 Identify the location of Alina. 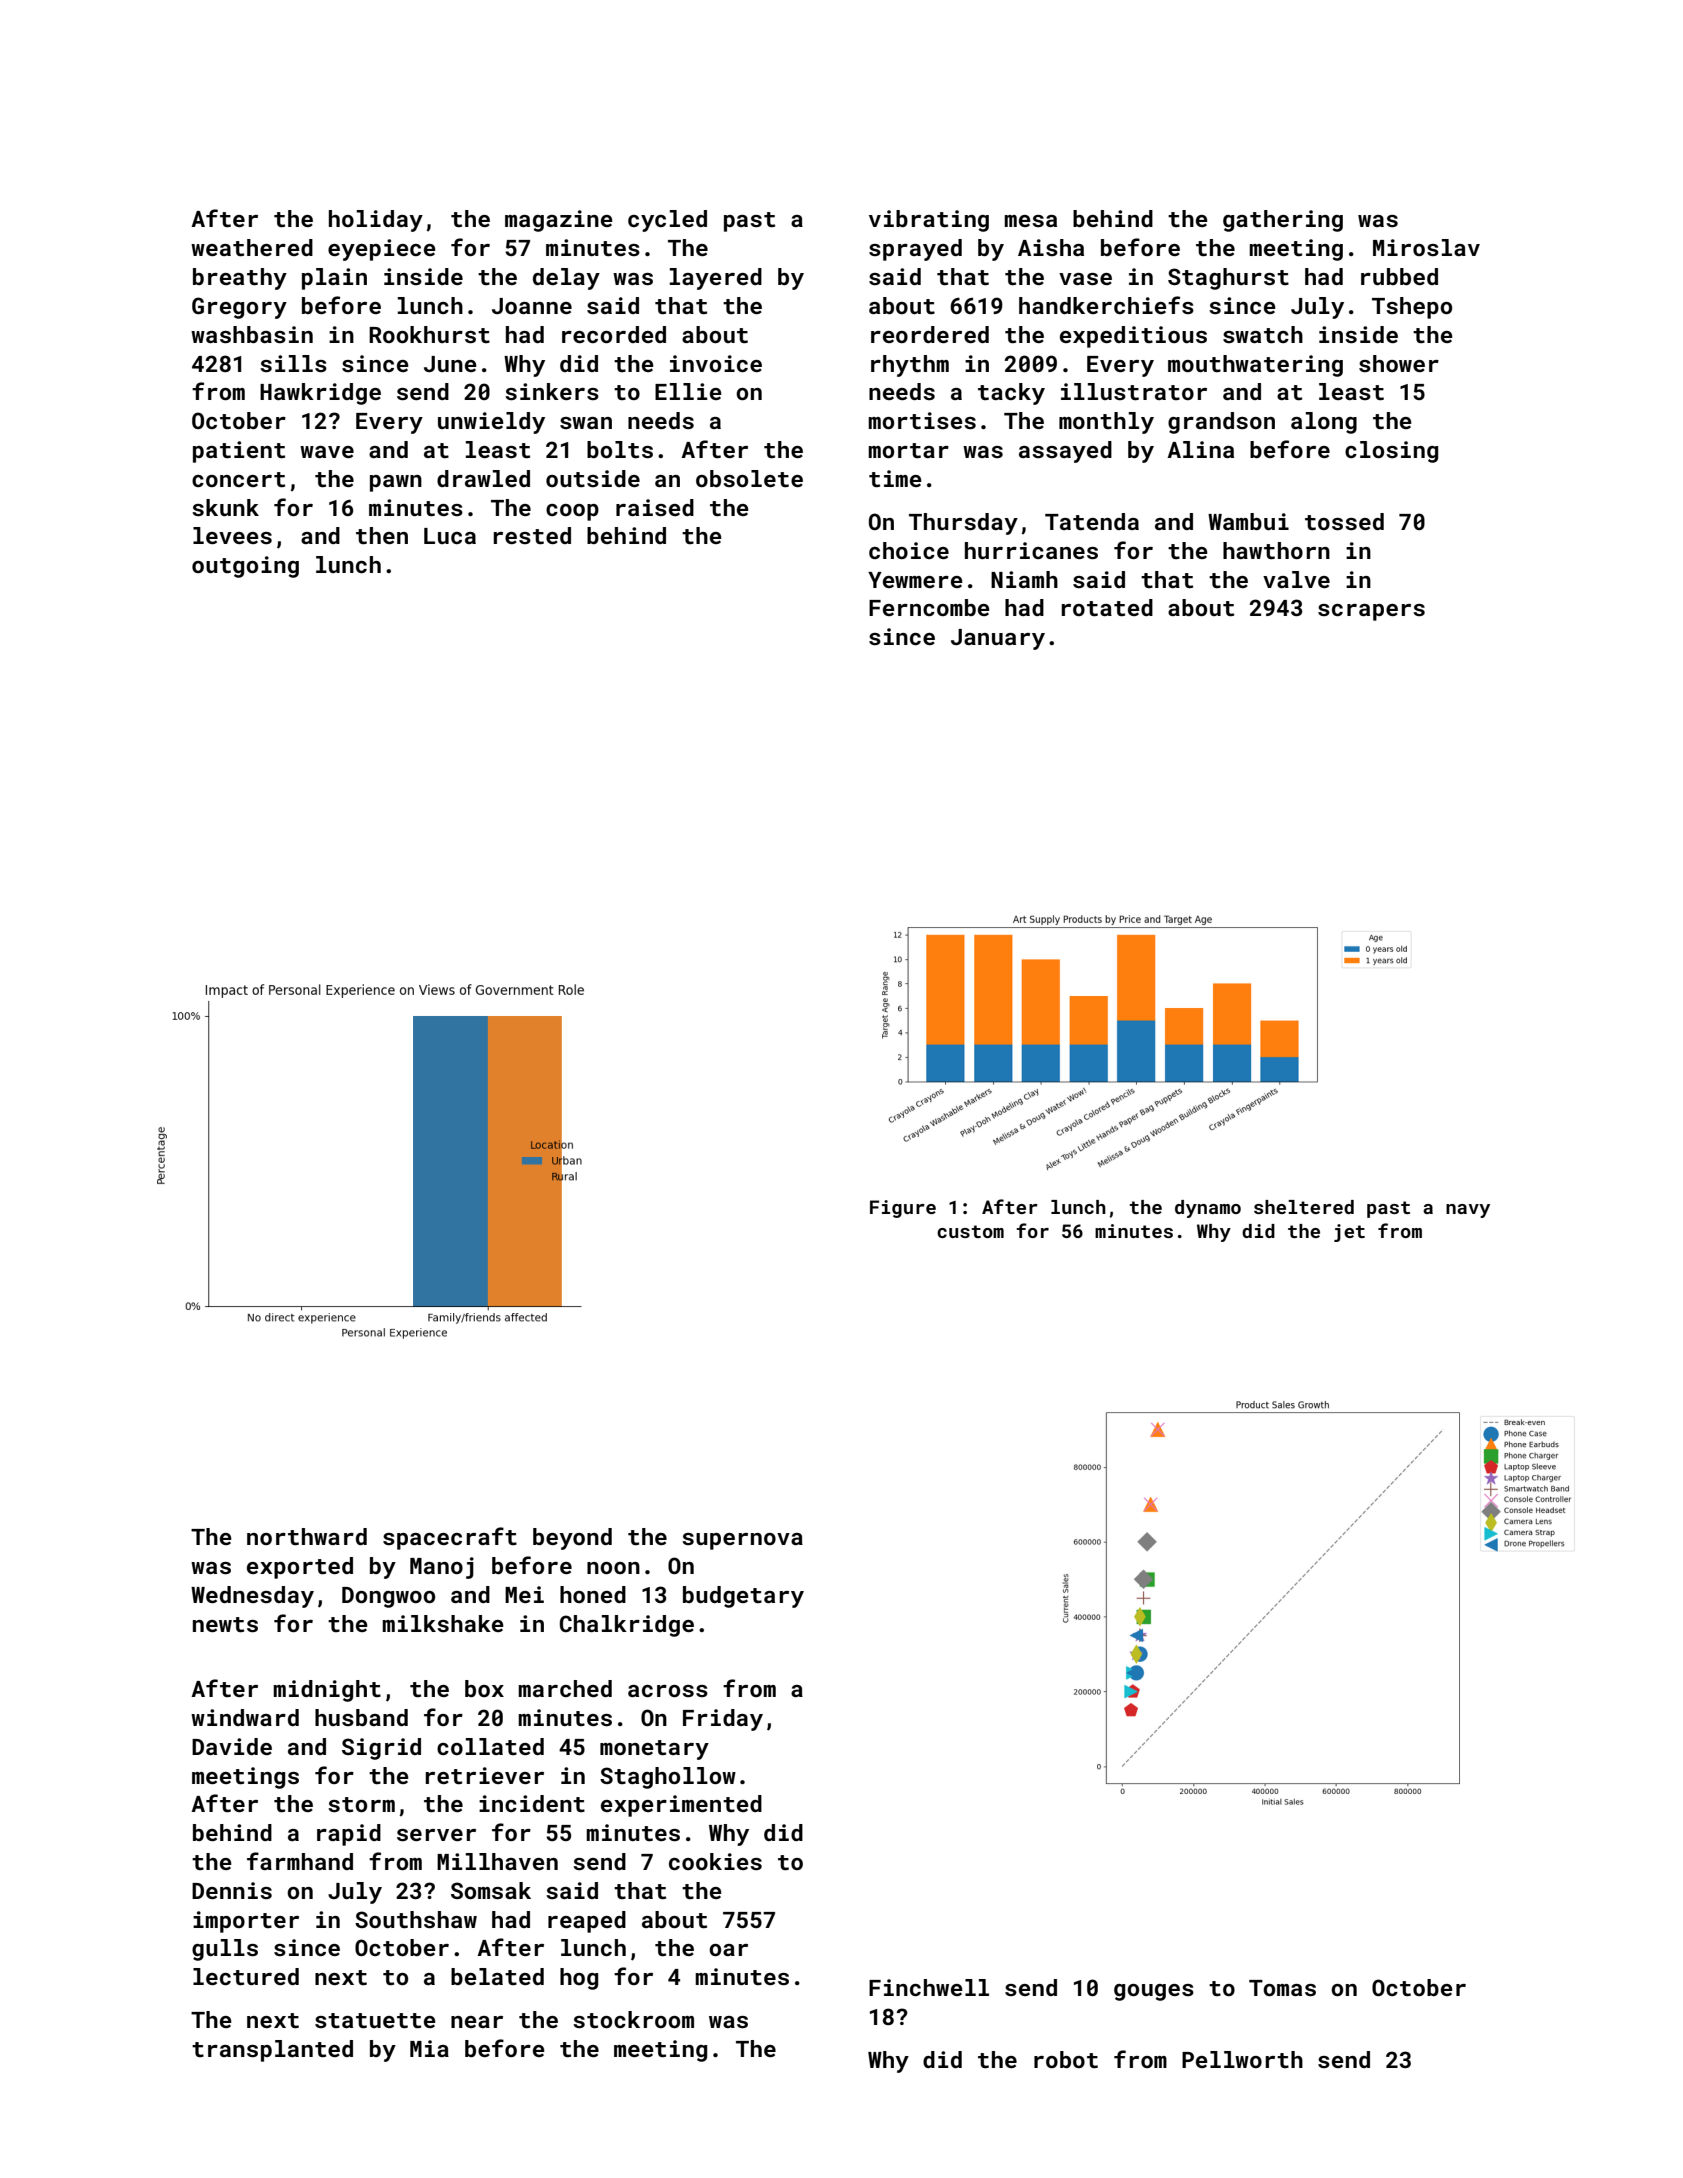
(1200, 449).
